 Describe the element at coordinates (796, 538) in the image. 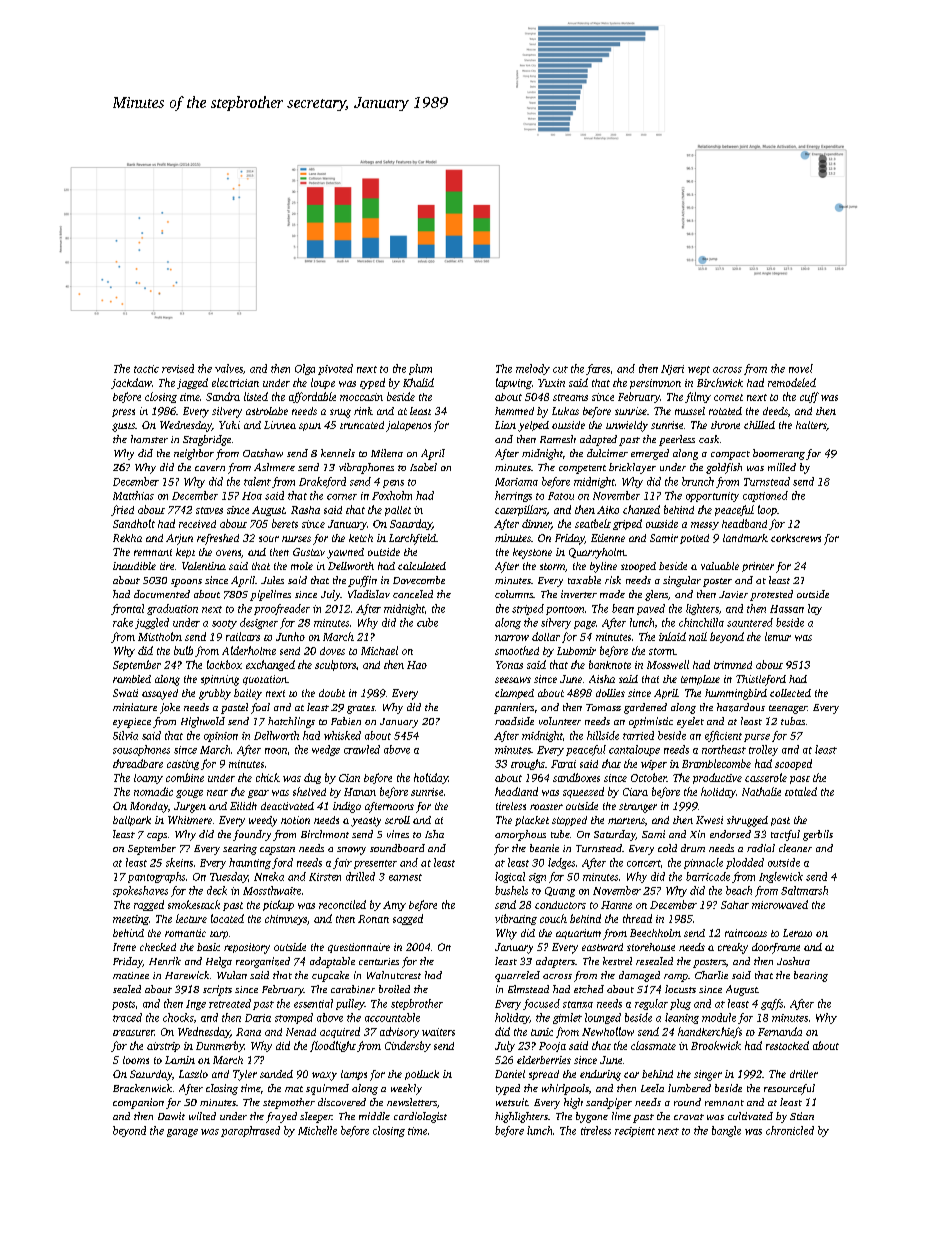

I see `corkscrews` at that location.
